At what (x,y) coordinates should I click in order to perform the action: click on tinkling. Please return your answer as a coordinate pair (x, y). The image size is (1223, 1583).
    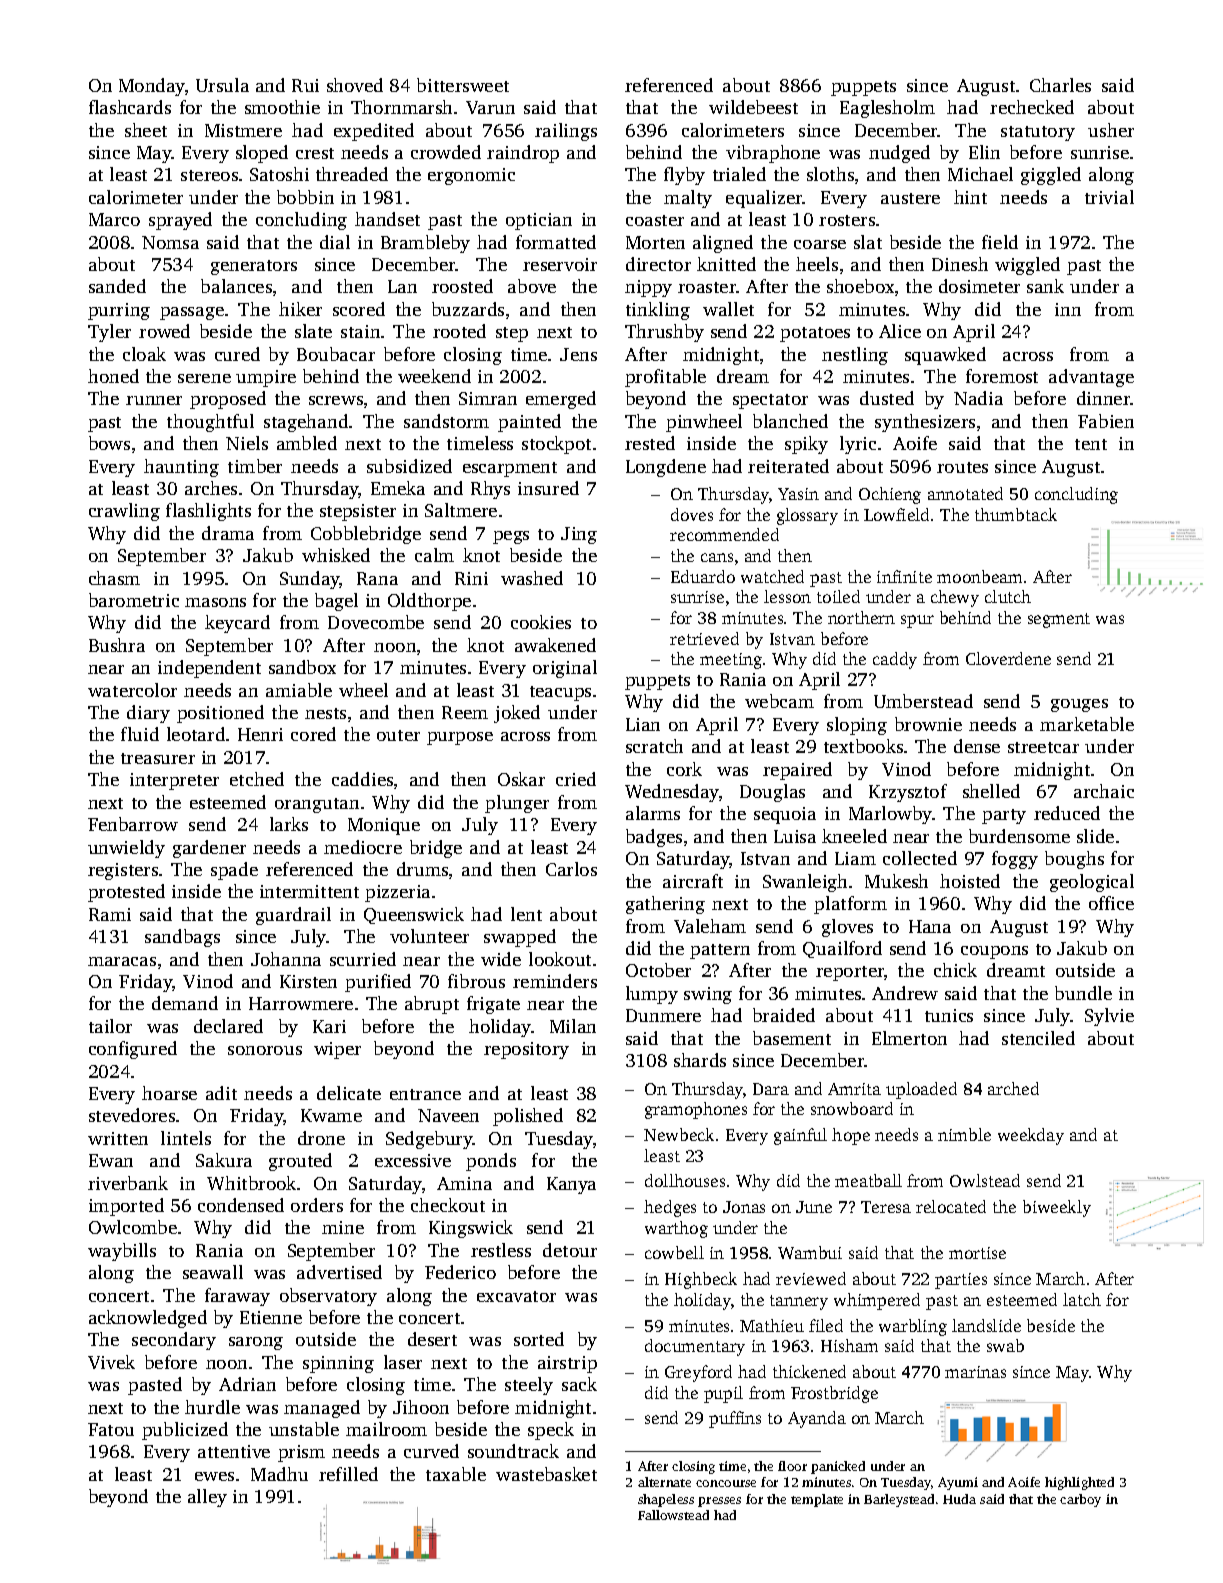
    Looking at the image, I should click on (658, 311).
